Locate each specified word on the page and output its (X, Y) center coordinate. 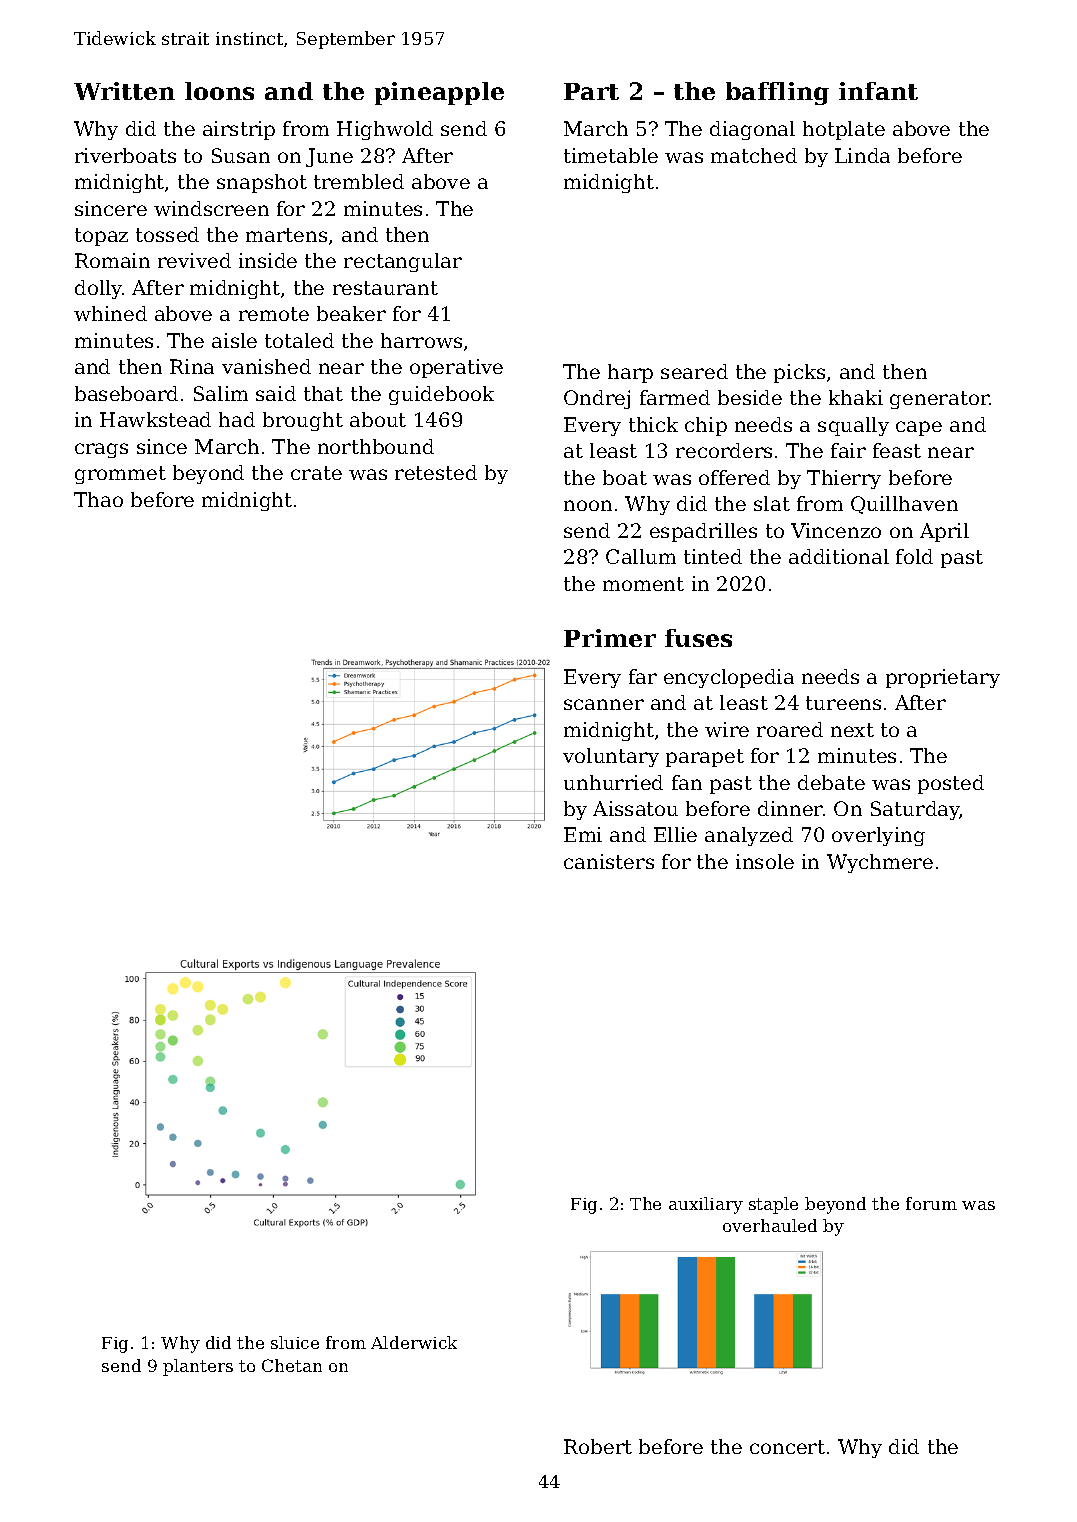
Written (124, 91)
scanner (604, 704)
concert (787, 1447)
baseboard (126, 393)
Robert (598, 1446)
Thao (98, 499)
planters (198, 1367)
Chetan (292, 1365)
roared (790, 729)
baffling (777, 93)
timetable (611, 155)
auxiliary (706, 1205)
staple (773, 1205)
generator (940, 400)
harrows (421, 340)
